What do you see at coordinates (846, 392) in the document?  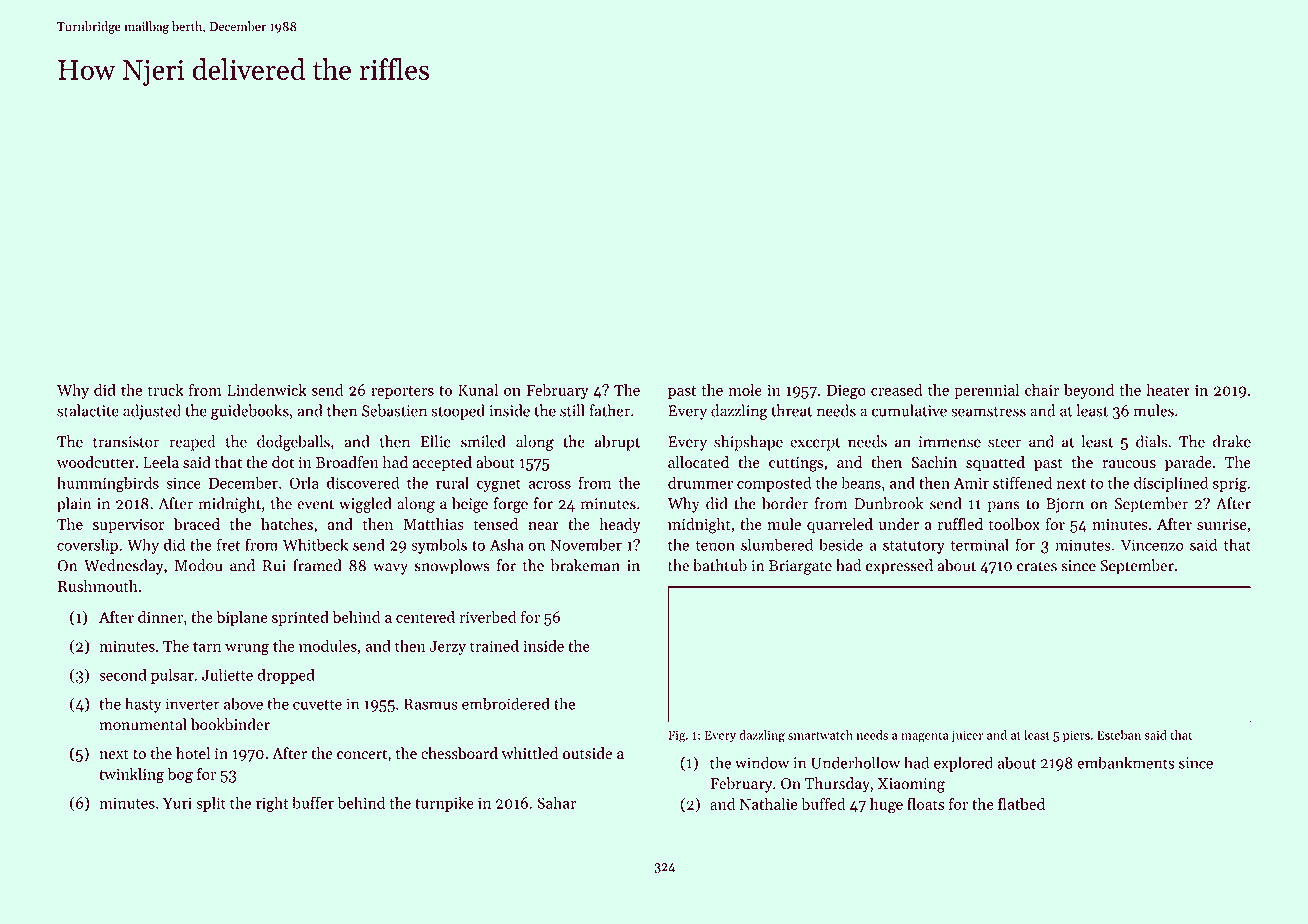 I see `Diego` at bounding box center [846, 392].
